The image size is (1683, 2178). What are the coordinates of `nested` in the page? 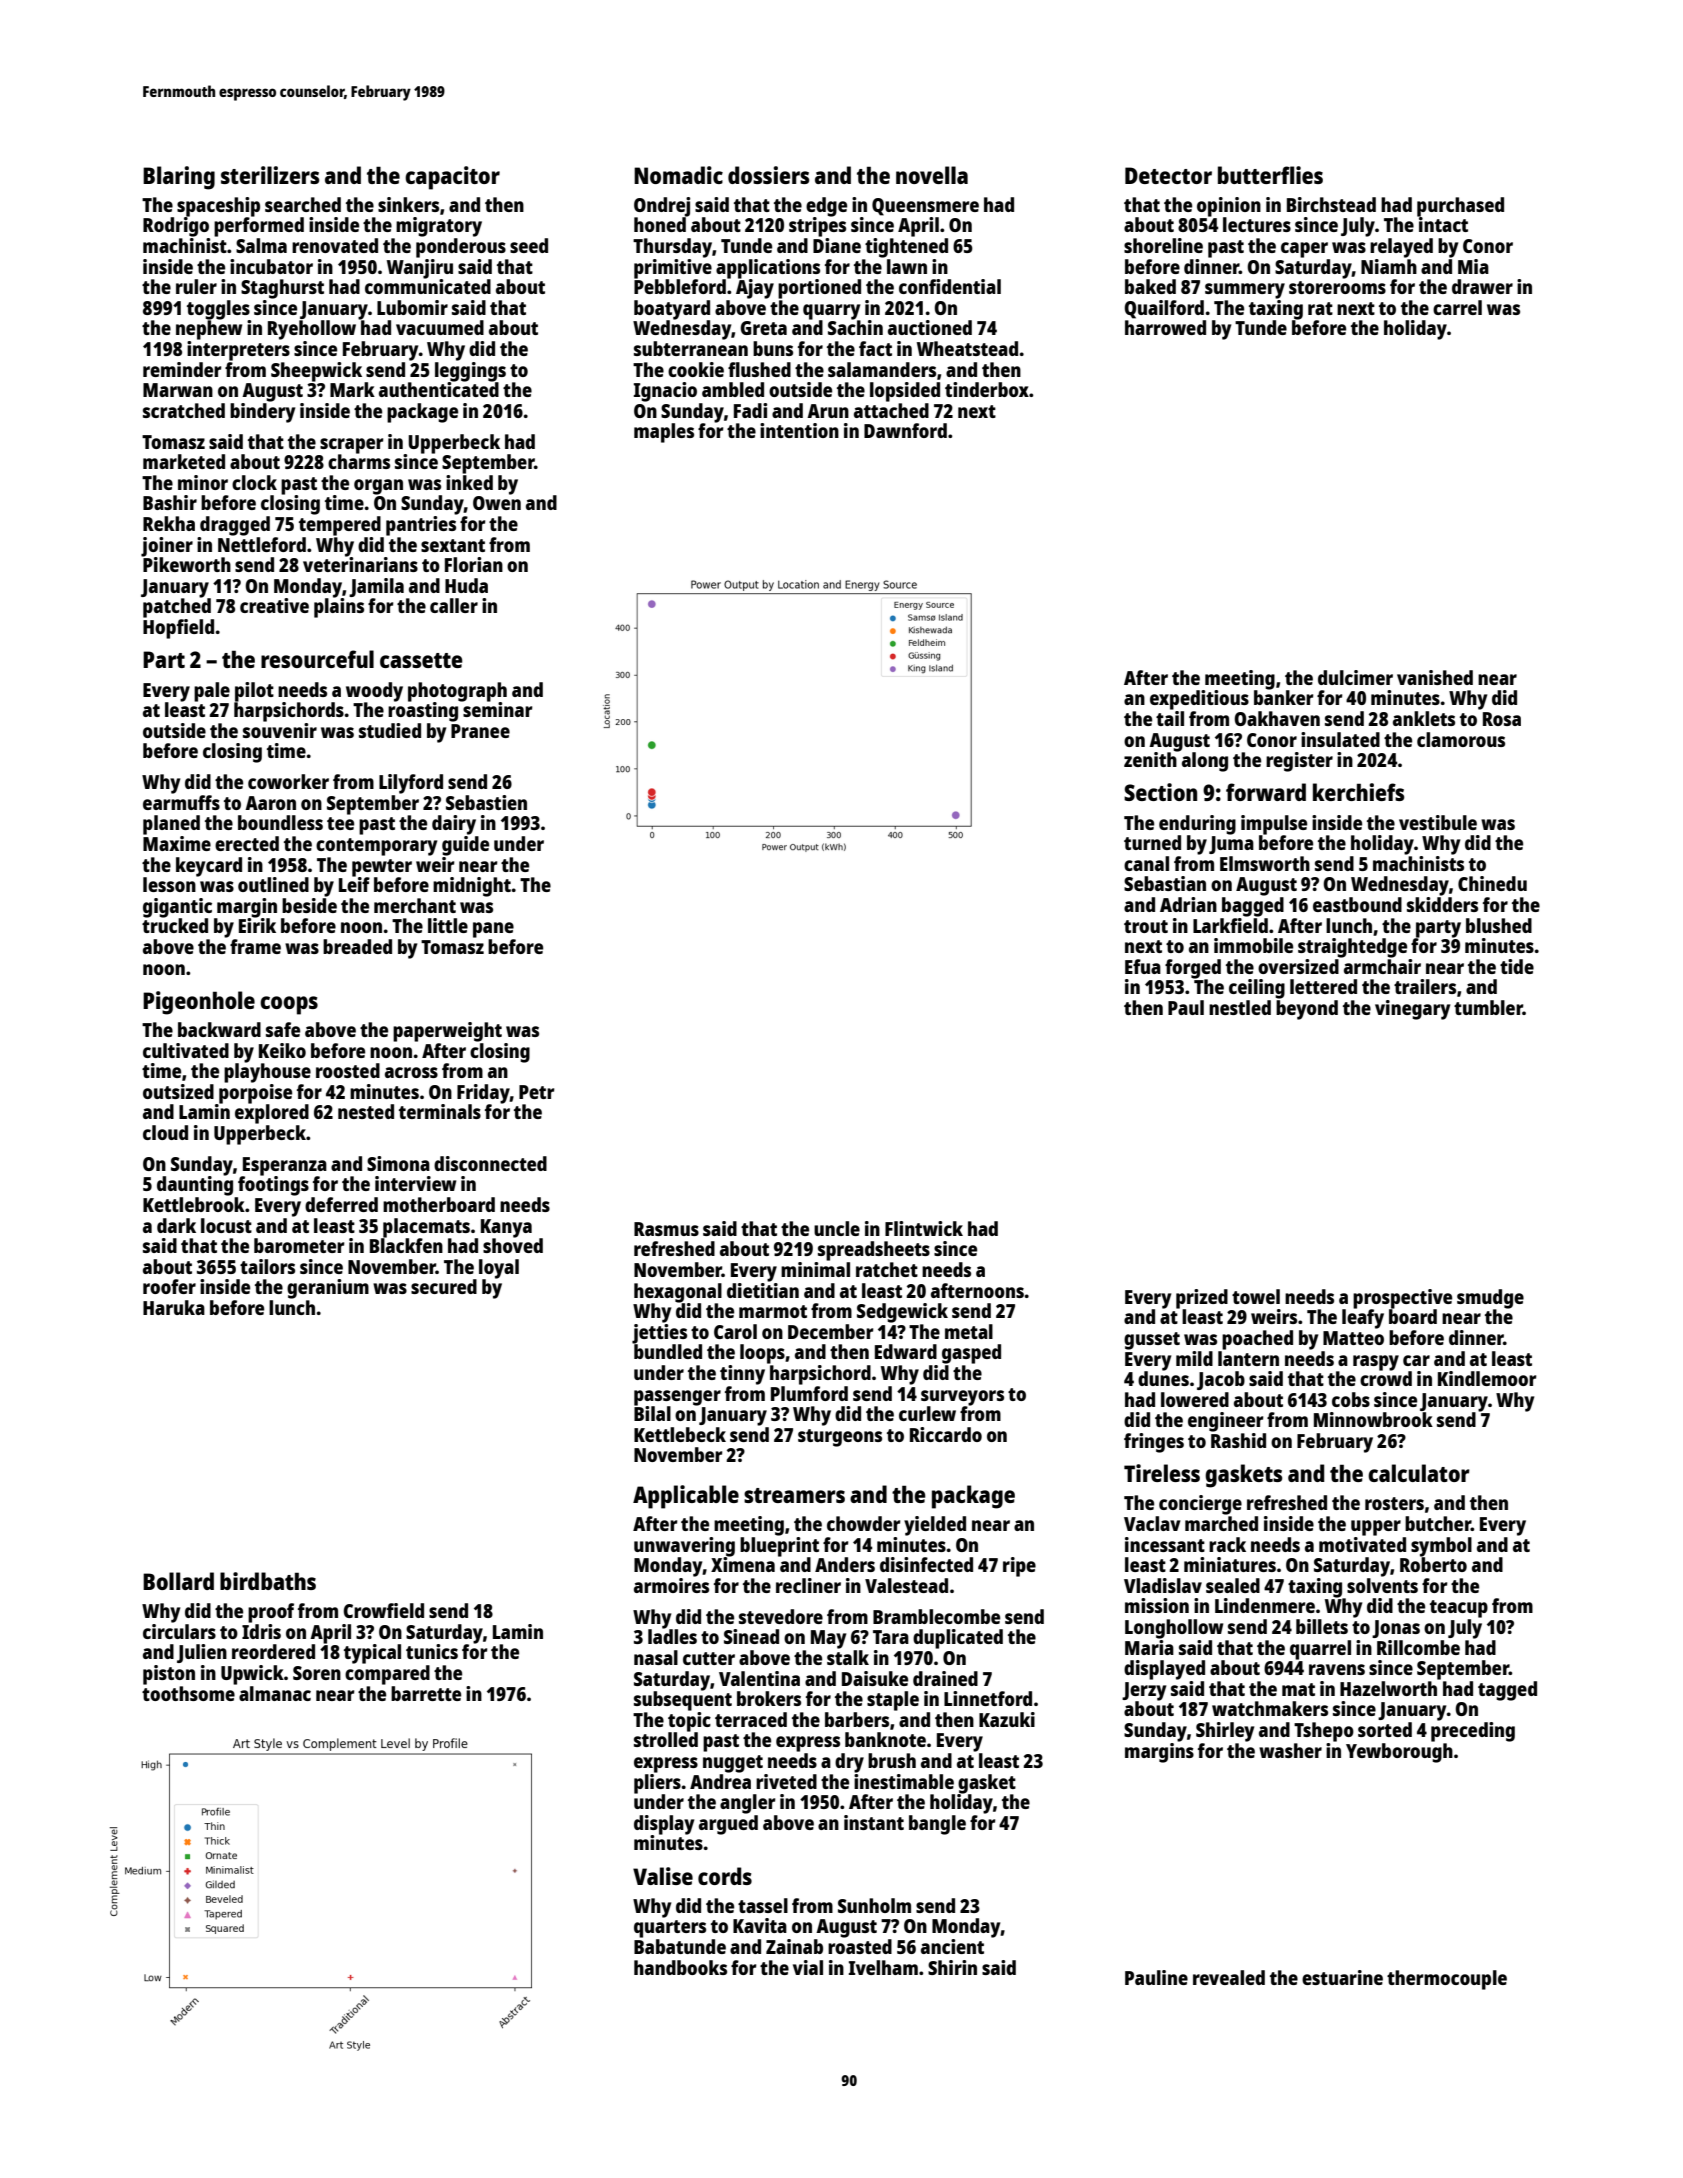 It's located at (366, 1111).
